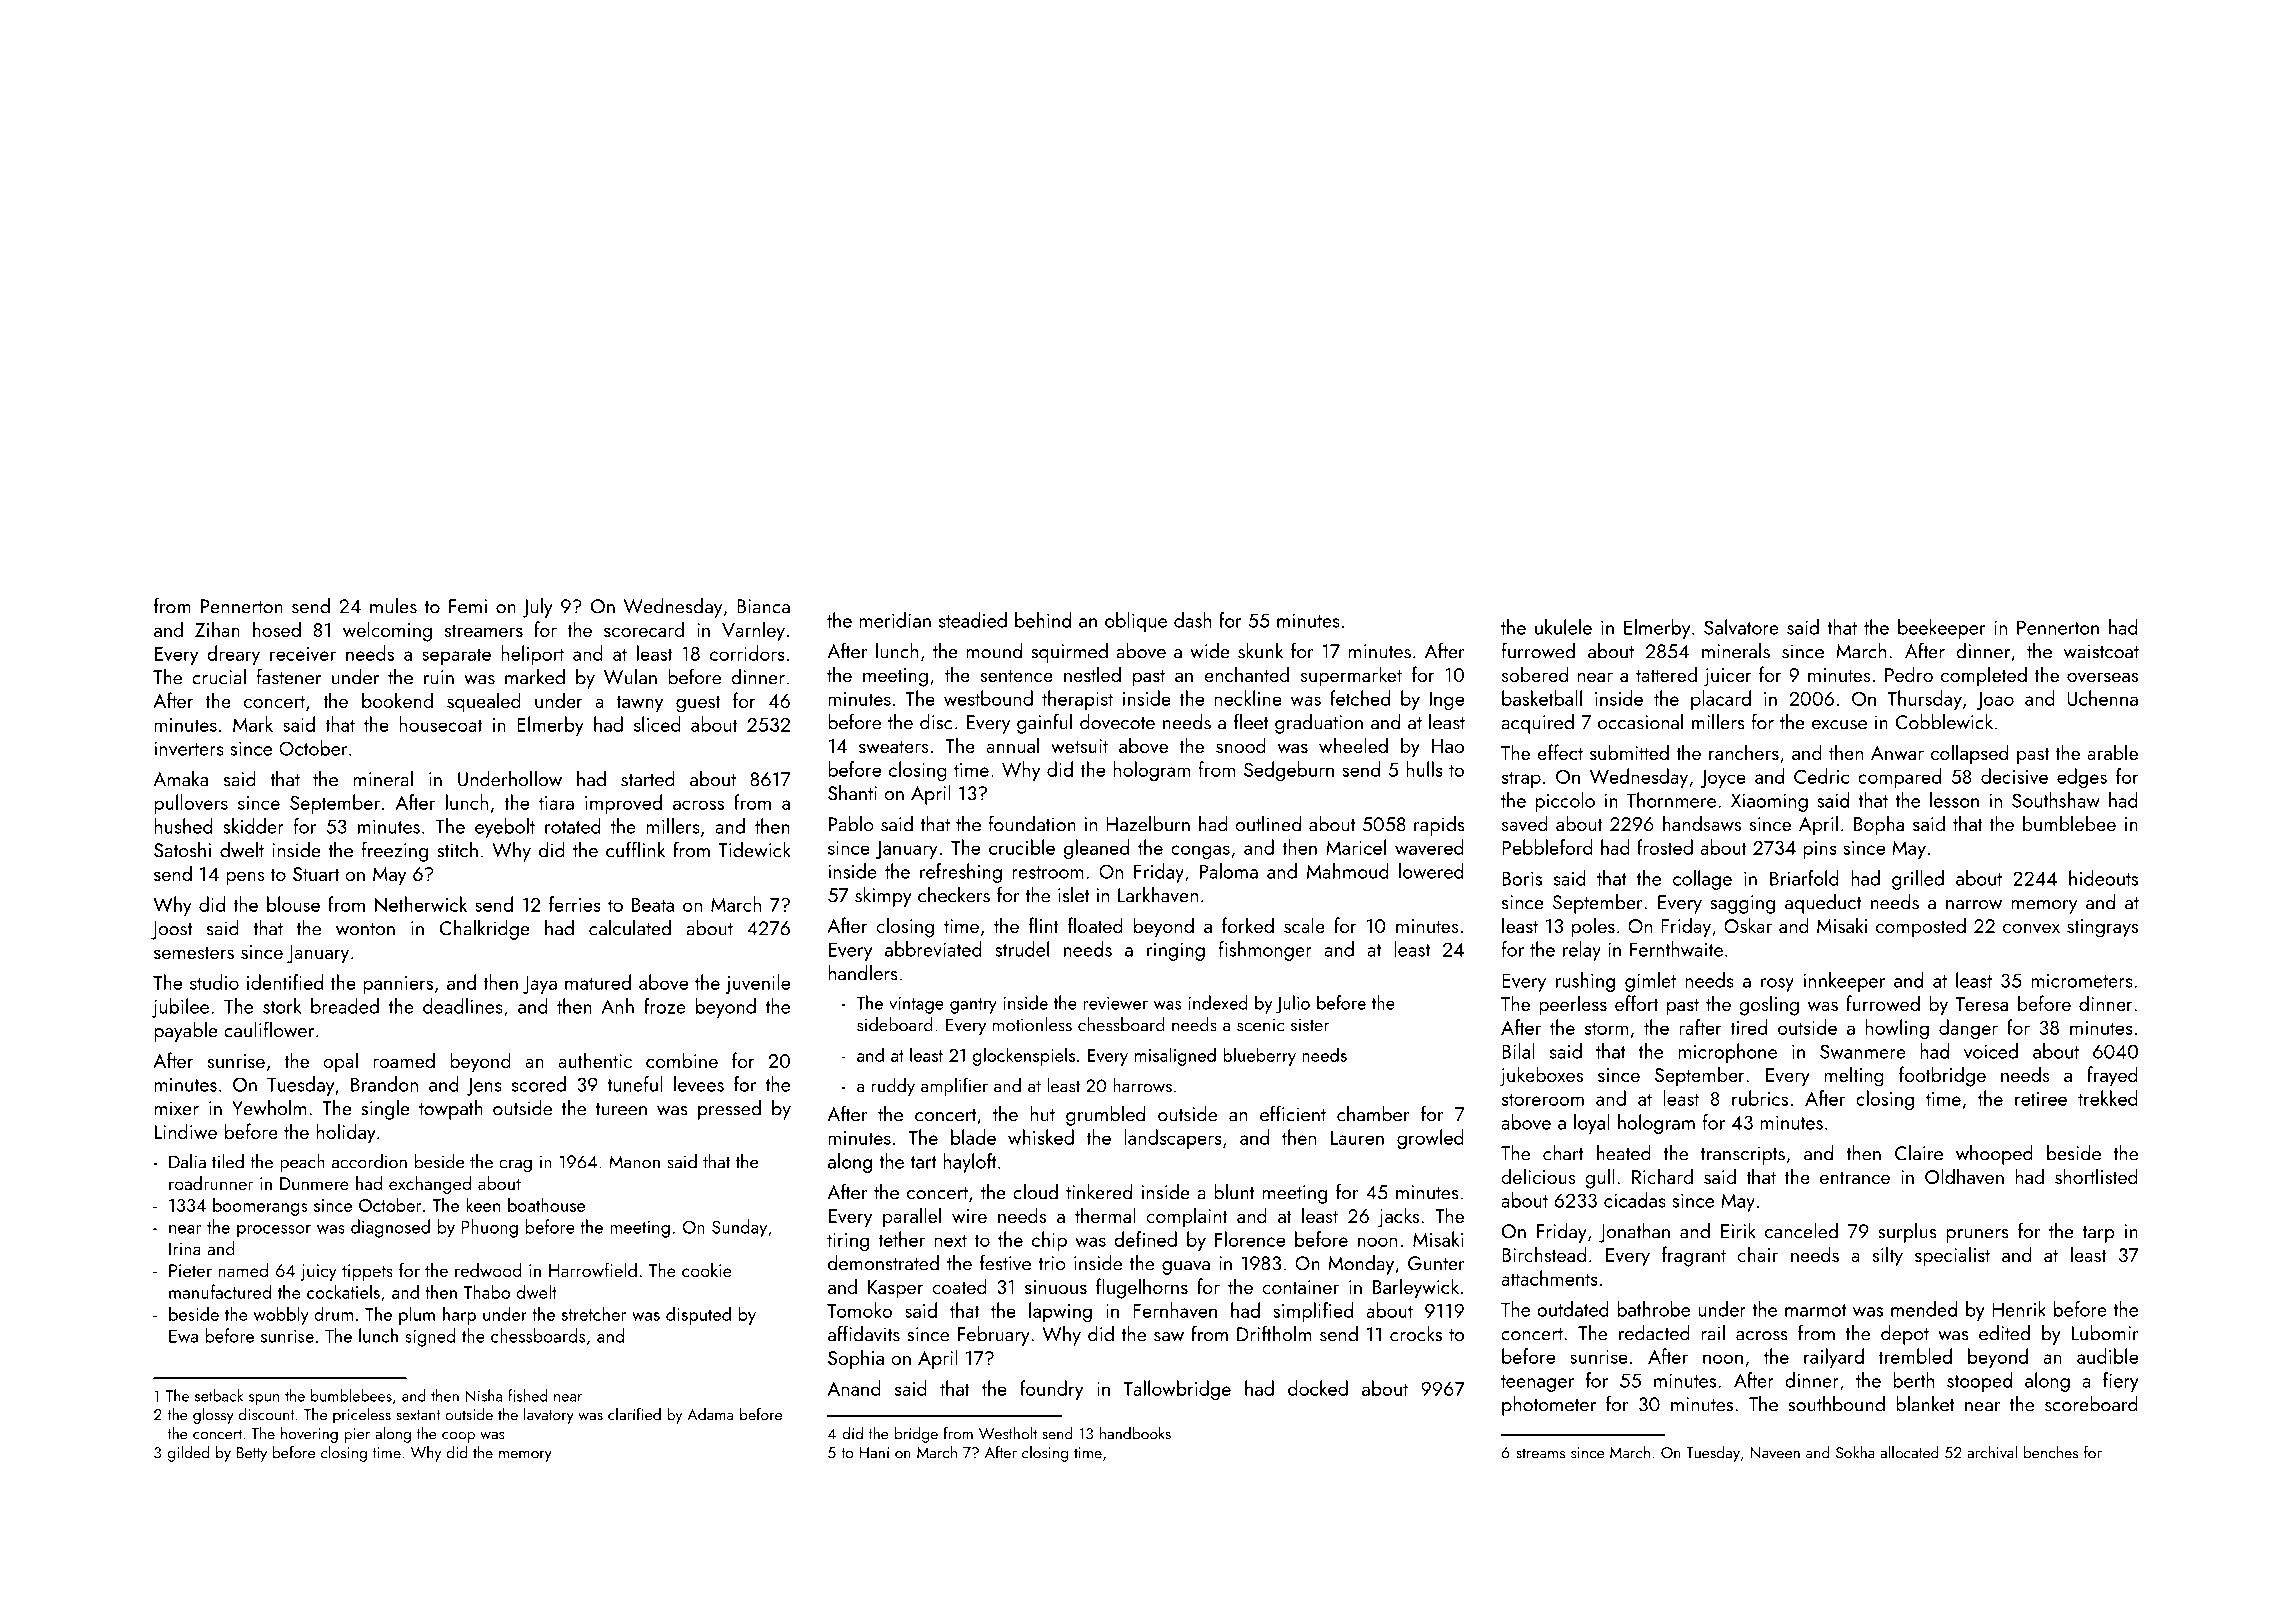 This image has height=1620, width=2292. I want to click on fishmonger, so click(1265, 951).
